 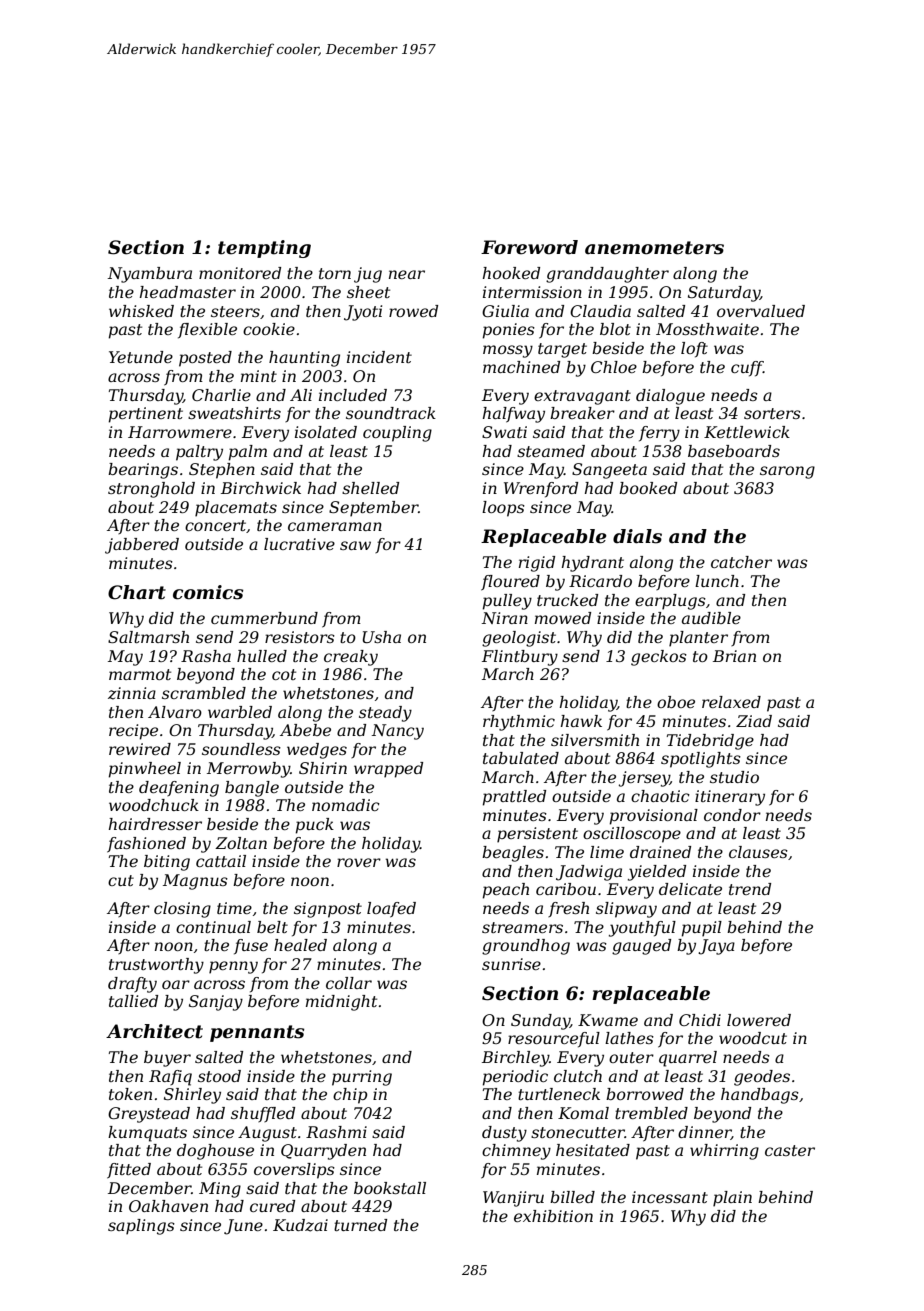 What do you see at coordinates (626, 910) in the image?
I see `slipway` at bounding box center [626, 910].
